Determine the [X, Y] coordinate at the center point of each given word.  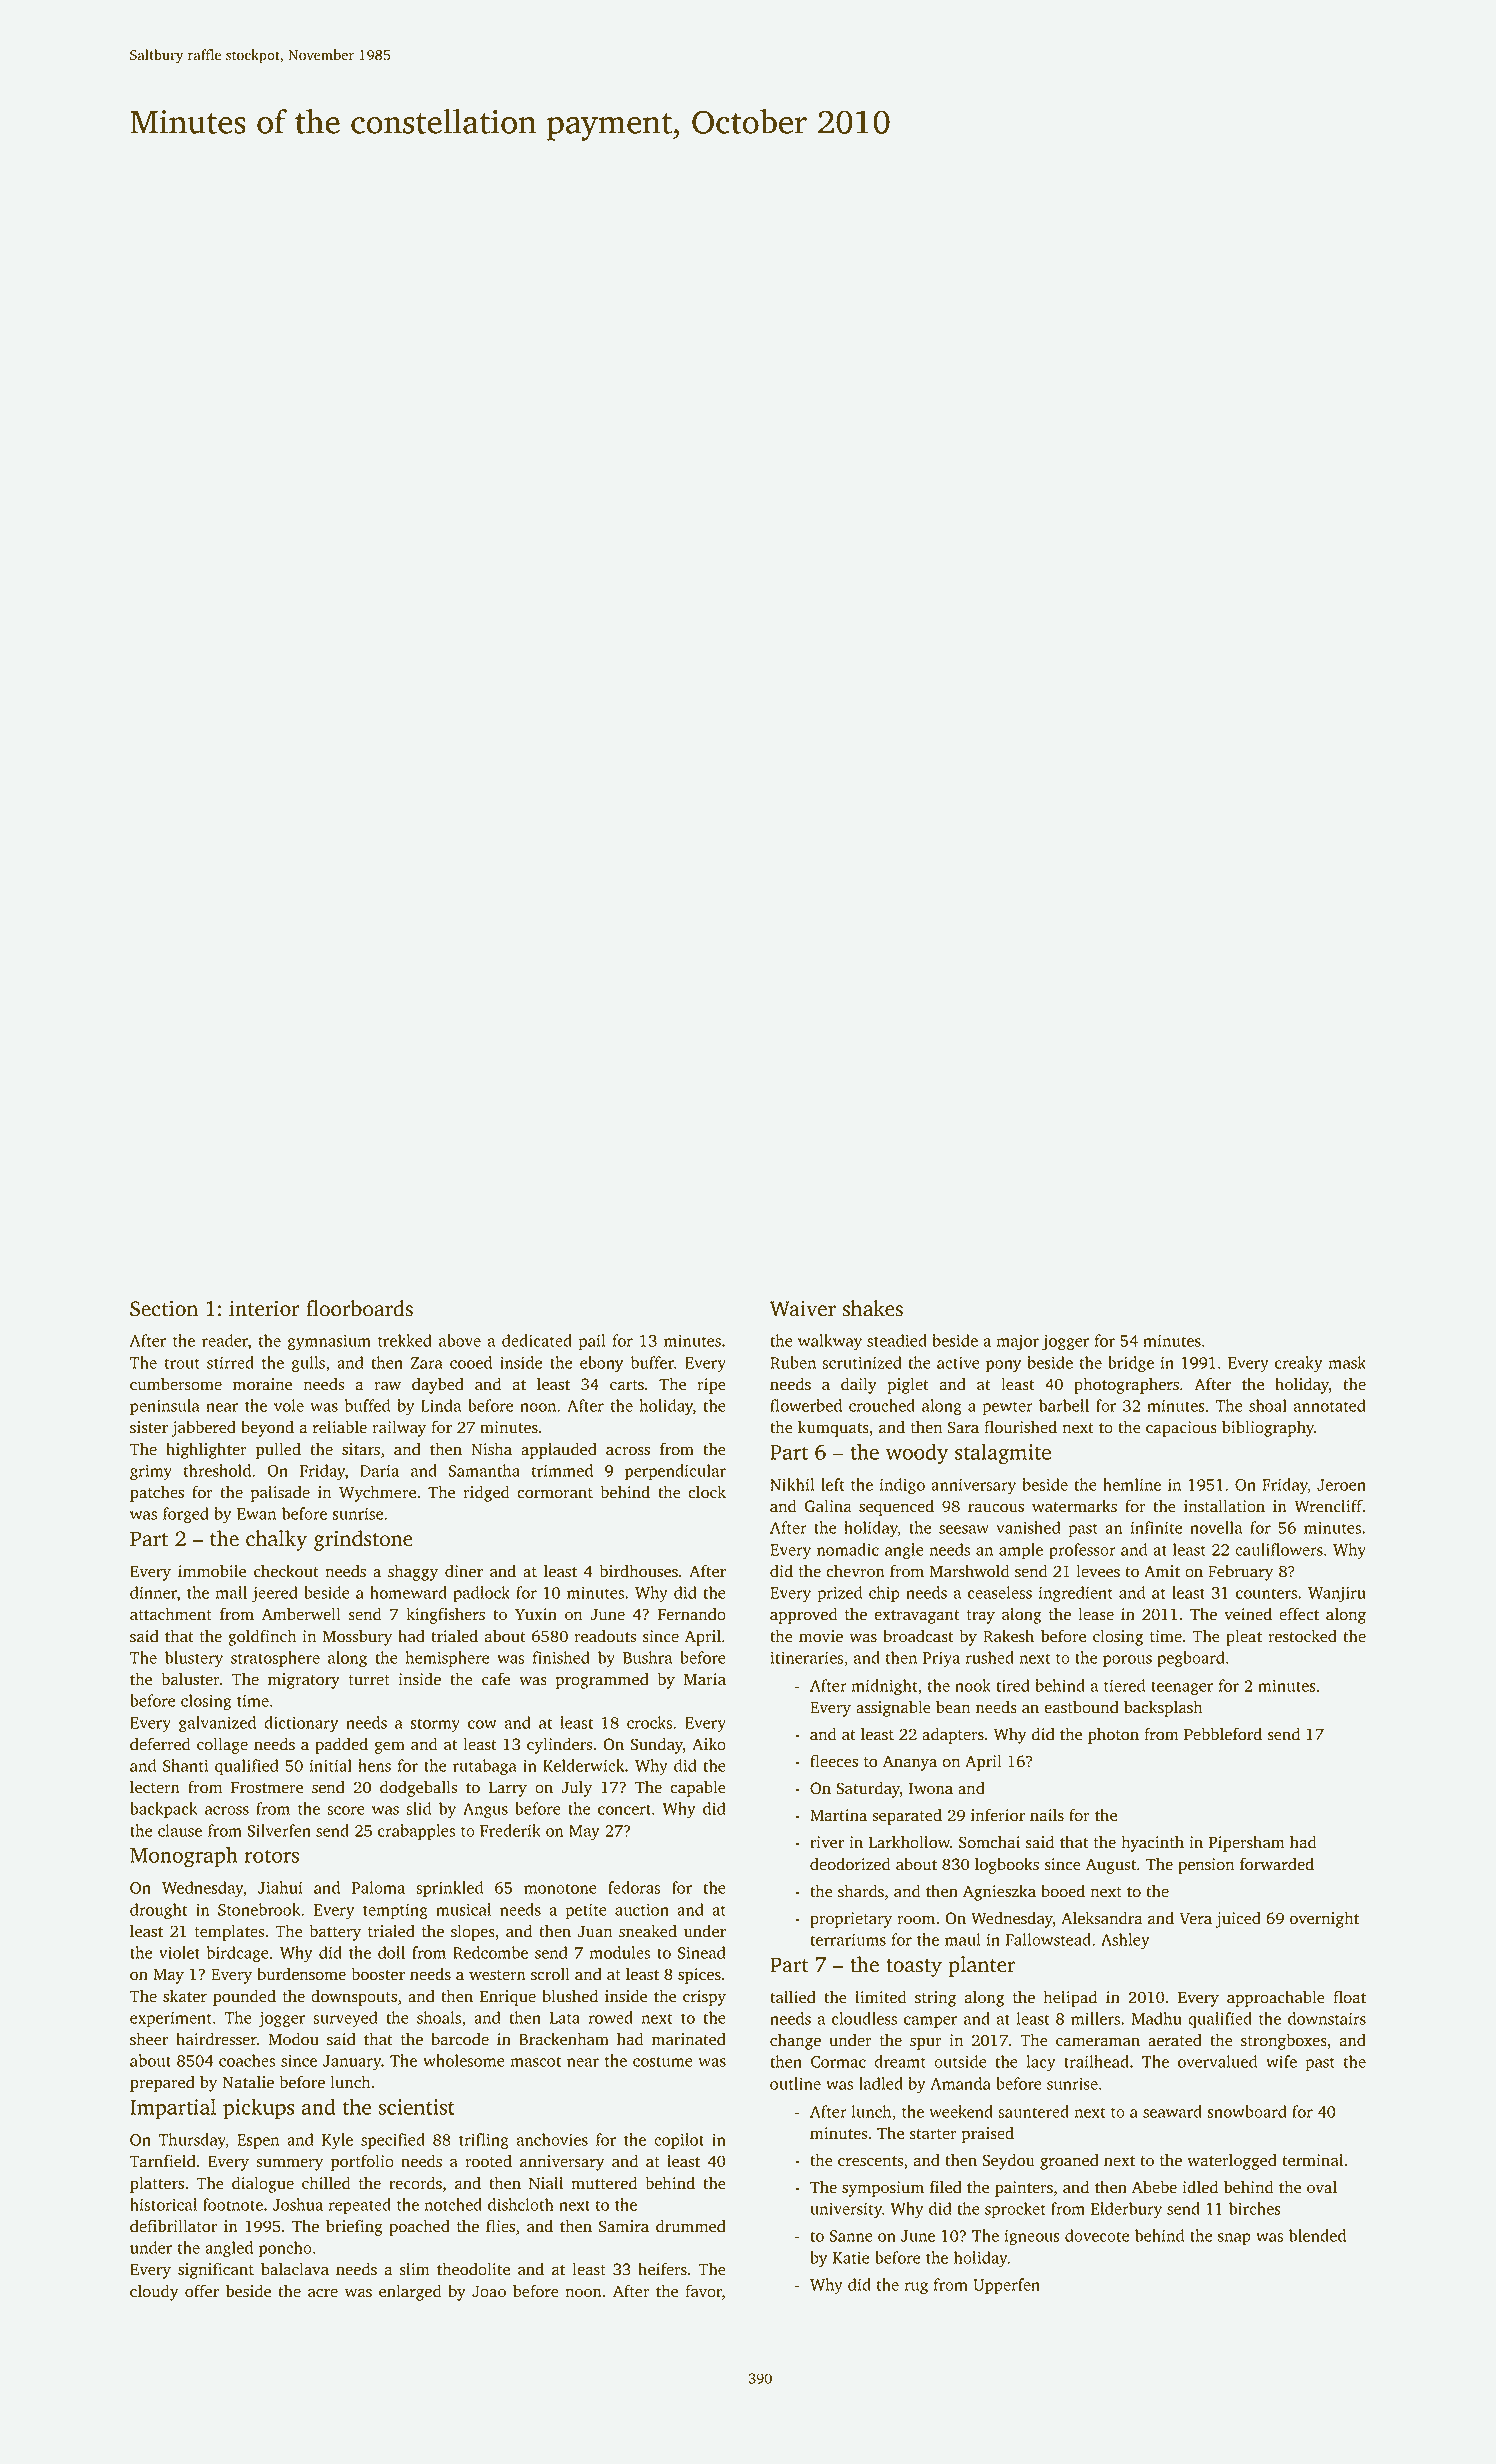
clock [707, 1492]
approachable [1276, 1998]
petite [586, 1911]
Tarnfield [163, 2161]
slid [418, 1808]
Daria [379, 1470]
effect [1299, 1614]
